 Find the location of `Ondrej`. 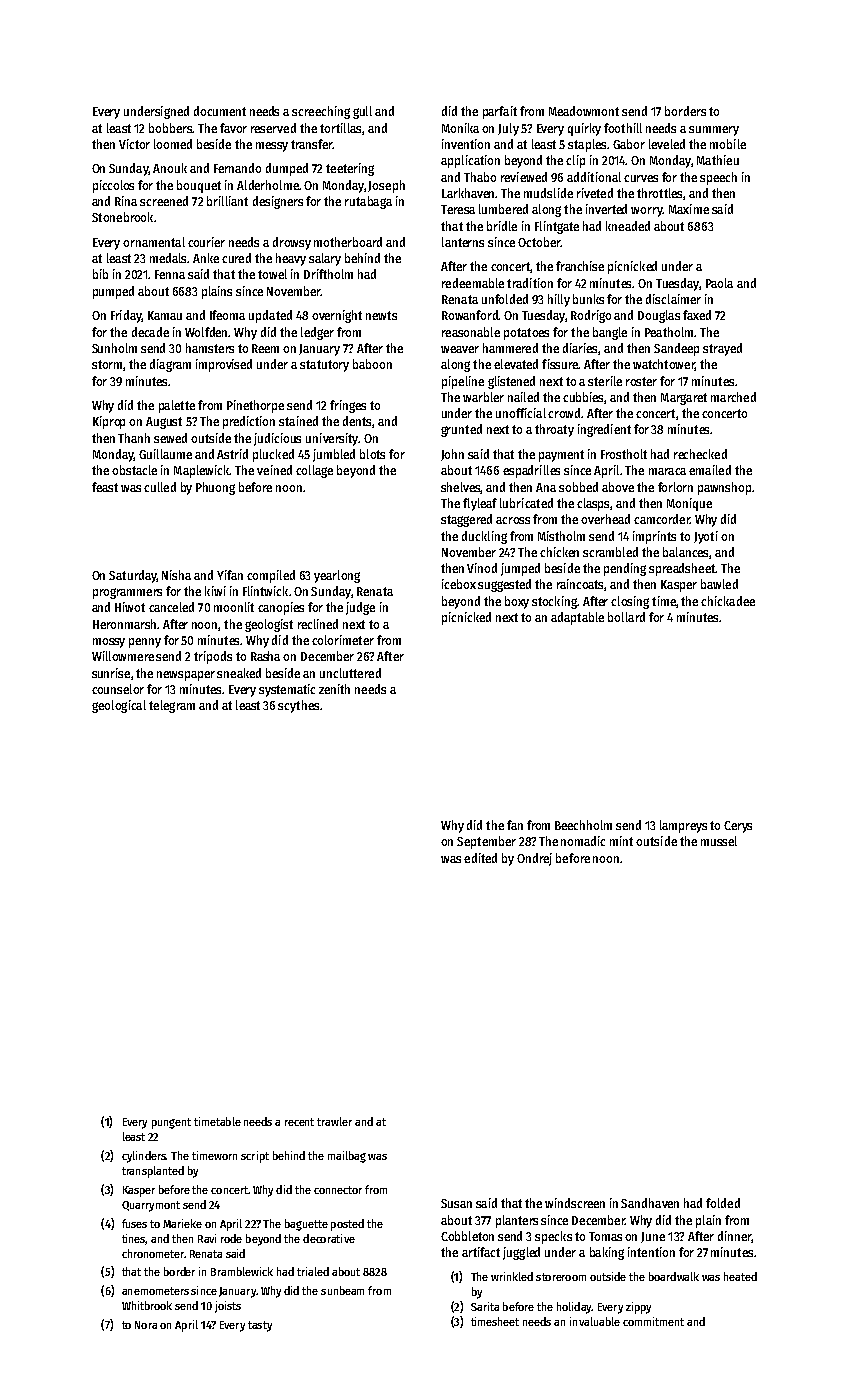

Ondrej is located at coordinates (534, 859).
